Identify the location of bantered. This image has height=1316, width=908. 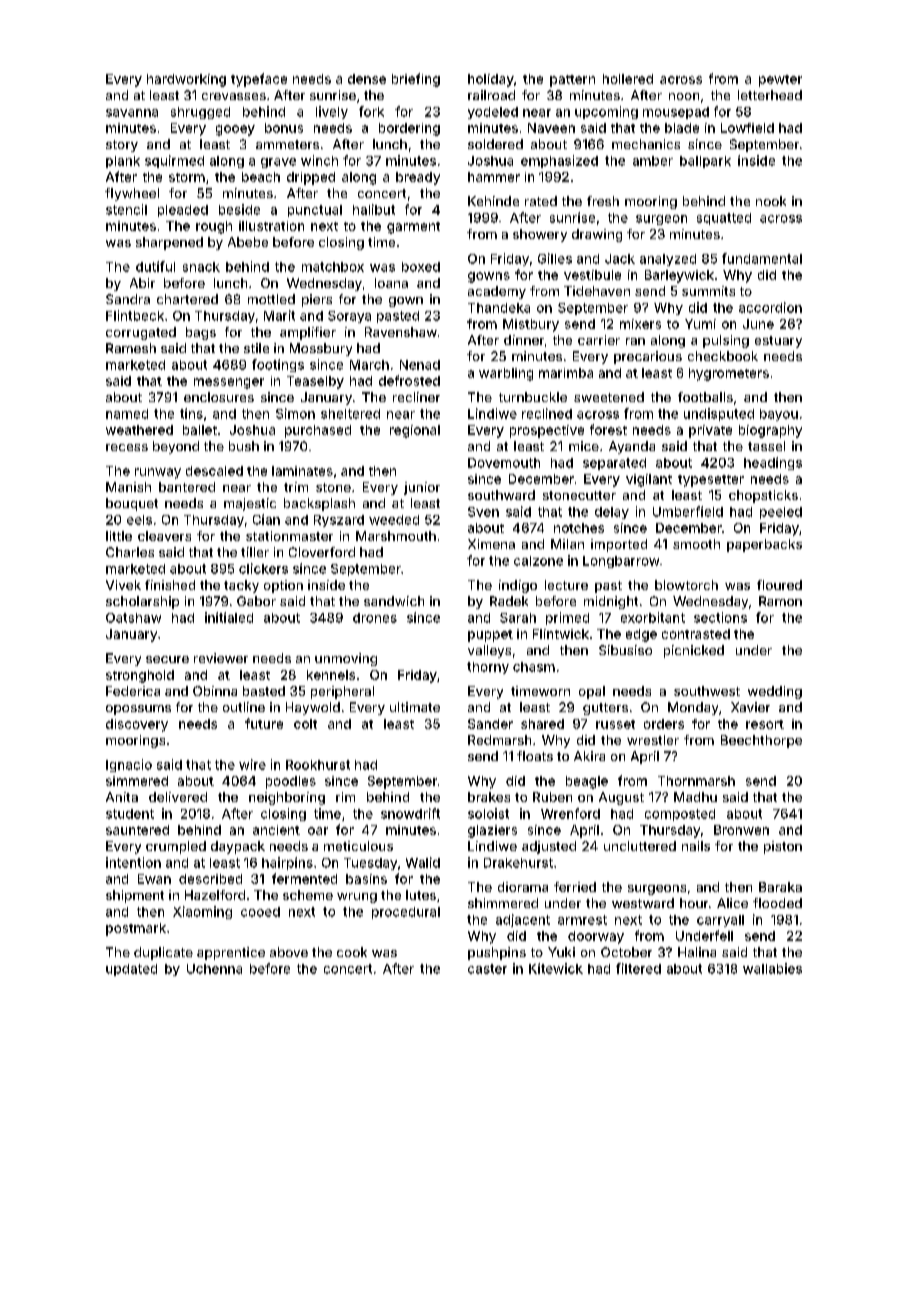
(187, 487).
